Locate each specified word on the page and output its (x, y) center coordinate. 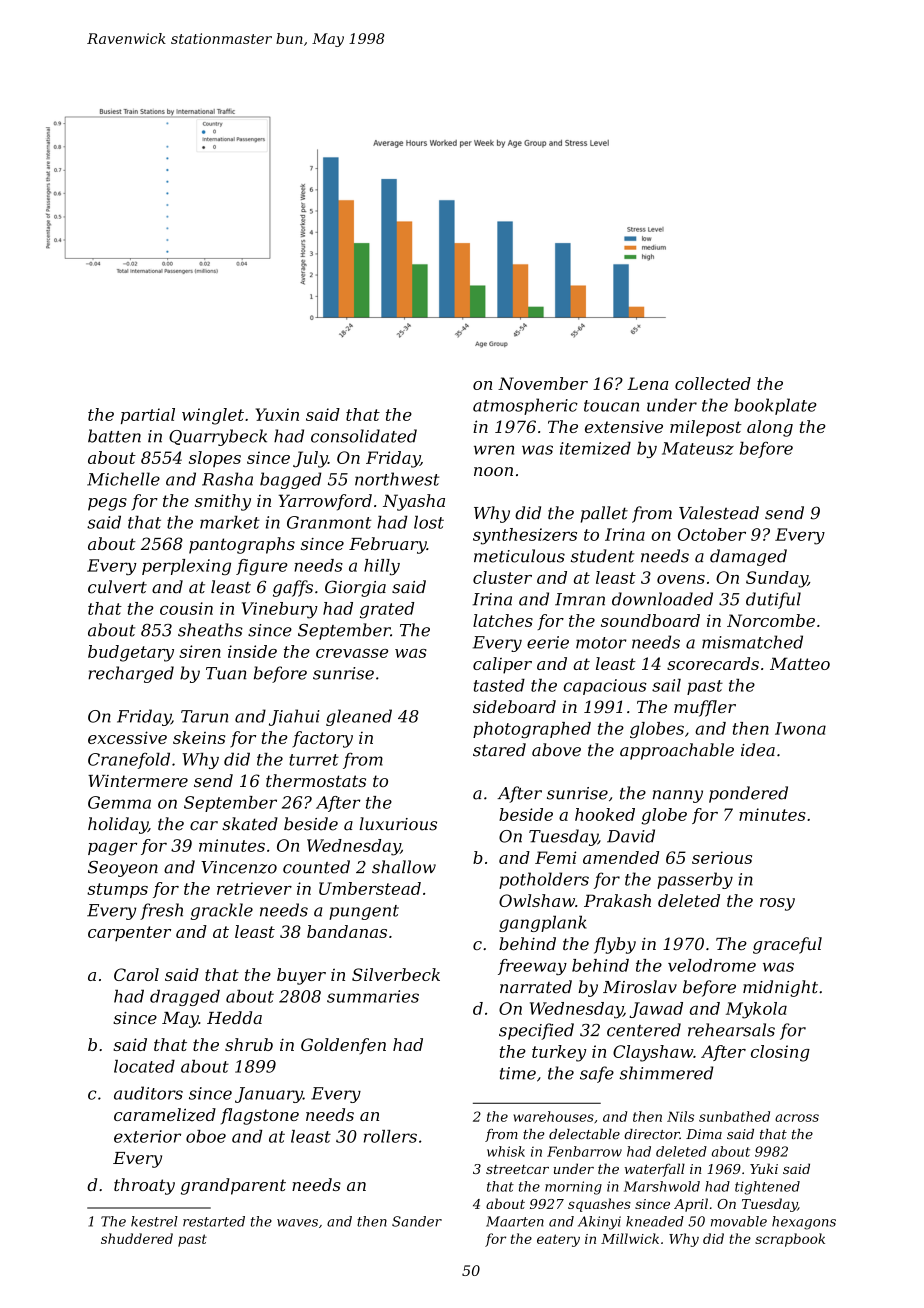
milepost (706, 428)
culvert (117, 587)
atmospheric (525, 406)
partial (148, 416)
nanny (678, 796)
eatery (558, 1240)
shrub (249, 1044)
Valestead (719, 513)
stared (499, 750)
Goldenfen (343, 1046)
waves (297, 1223)
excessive (127, 737)
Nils (680, 1116)
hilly (382, 567)
